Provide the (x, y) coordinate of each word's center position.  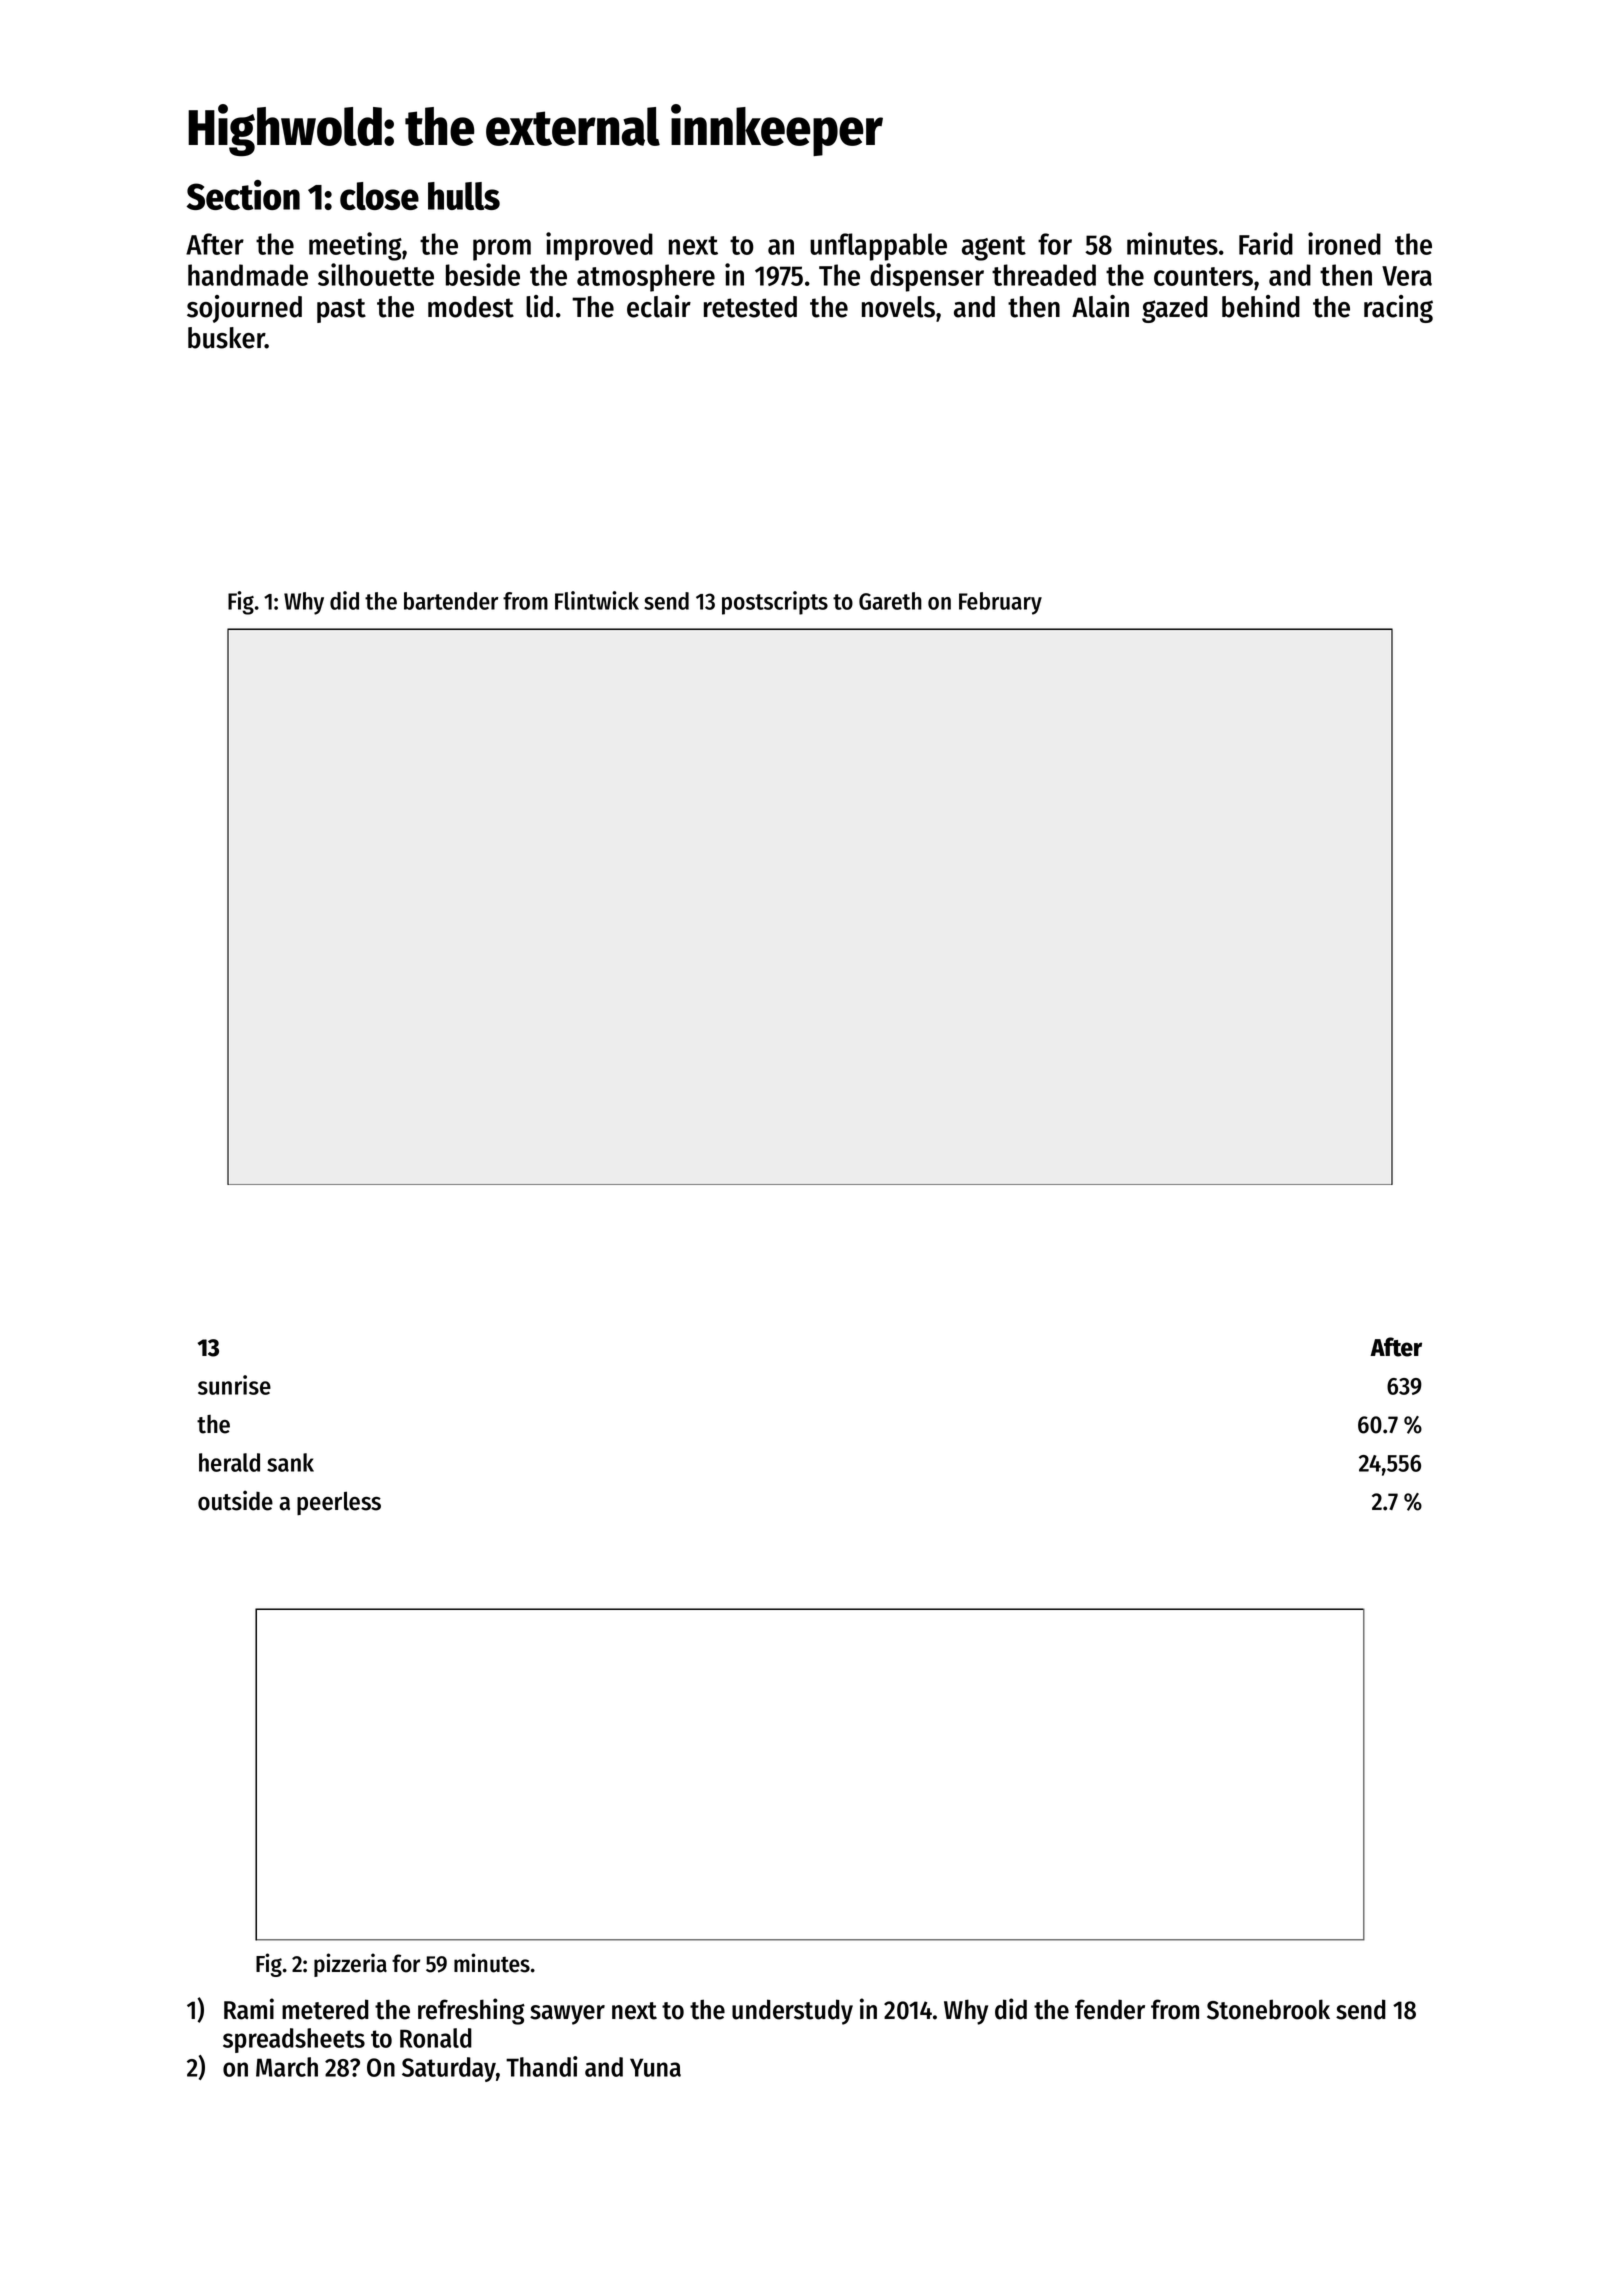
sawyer (567, 2015)
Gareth (890, 601)
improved (599, 246)
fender (1110, 2009)
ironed (1344, 243)
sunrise (234, 1385)
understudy (792, 2012)
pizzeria (350, 1965)
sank (290, 1462)
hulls (464, 196)
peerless (339, 1503)
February (1000, 603)
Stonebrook (1268, 2009)
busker (226, 338)
